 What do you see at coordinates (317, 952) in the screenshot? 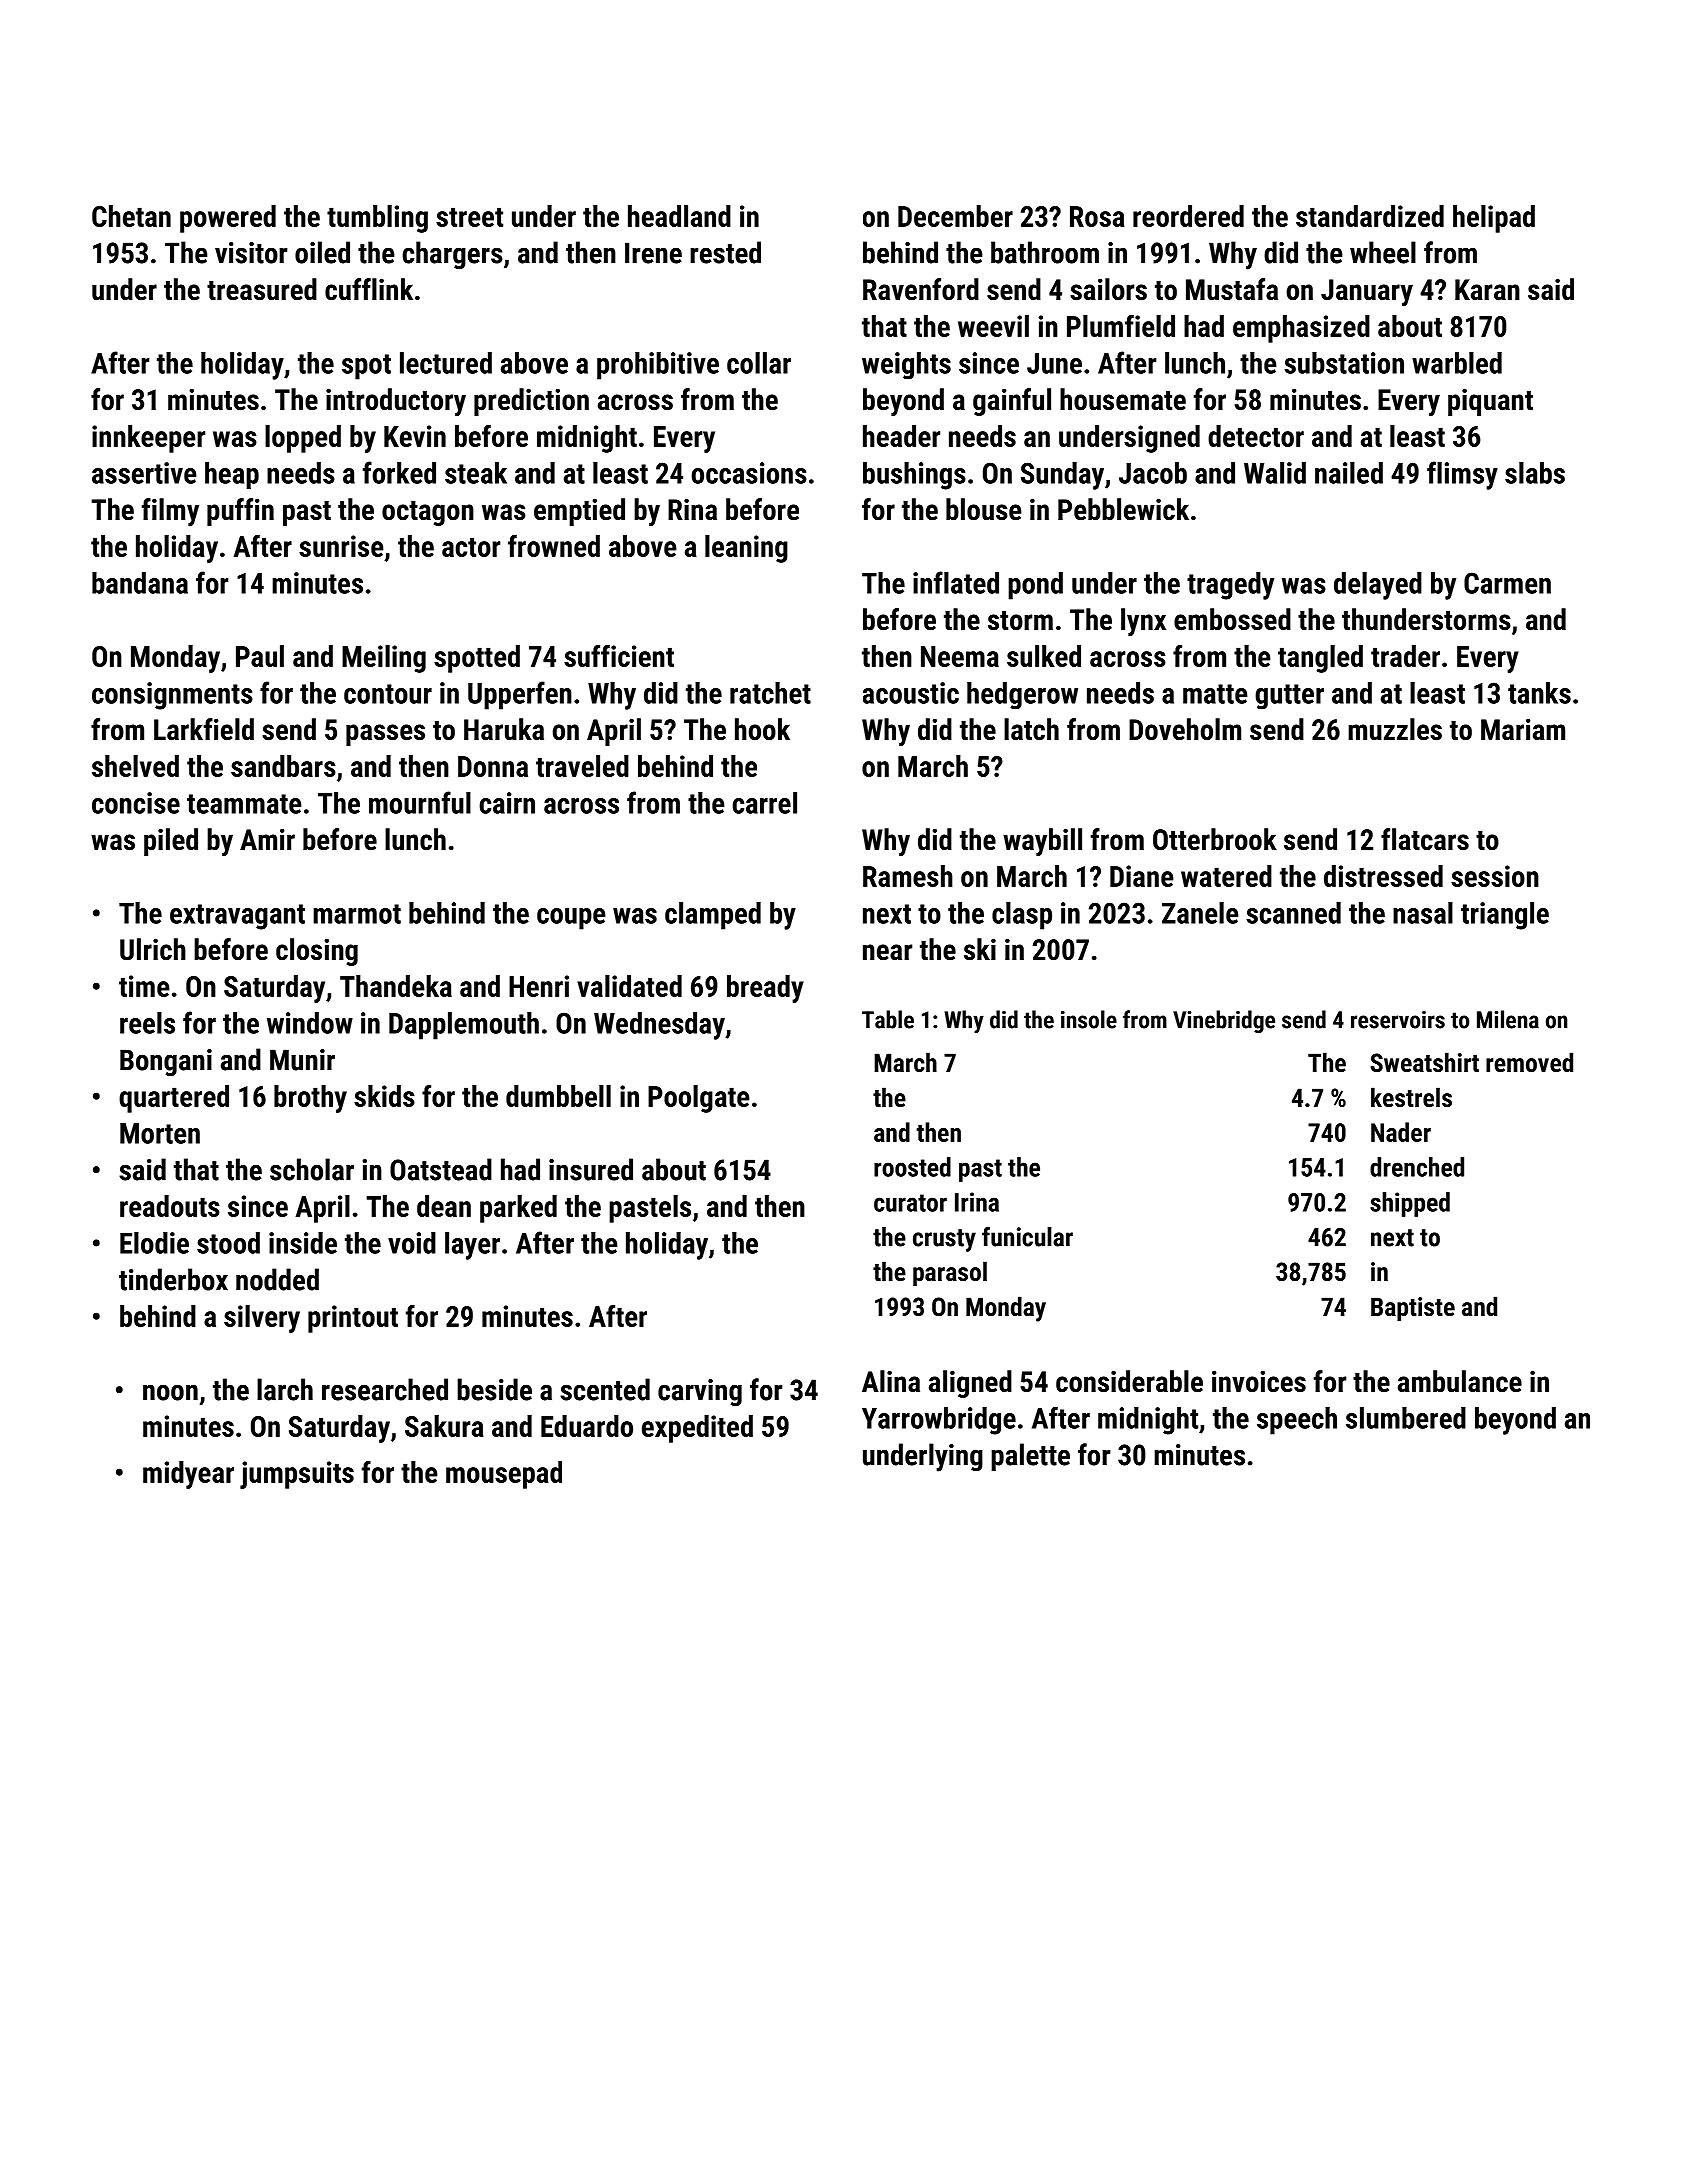
I see `closing` at bounding box center [317, 952].
